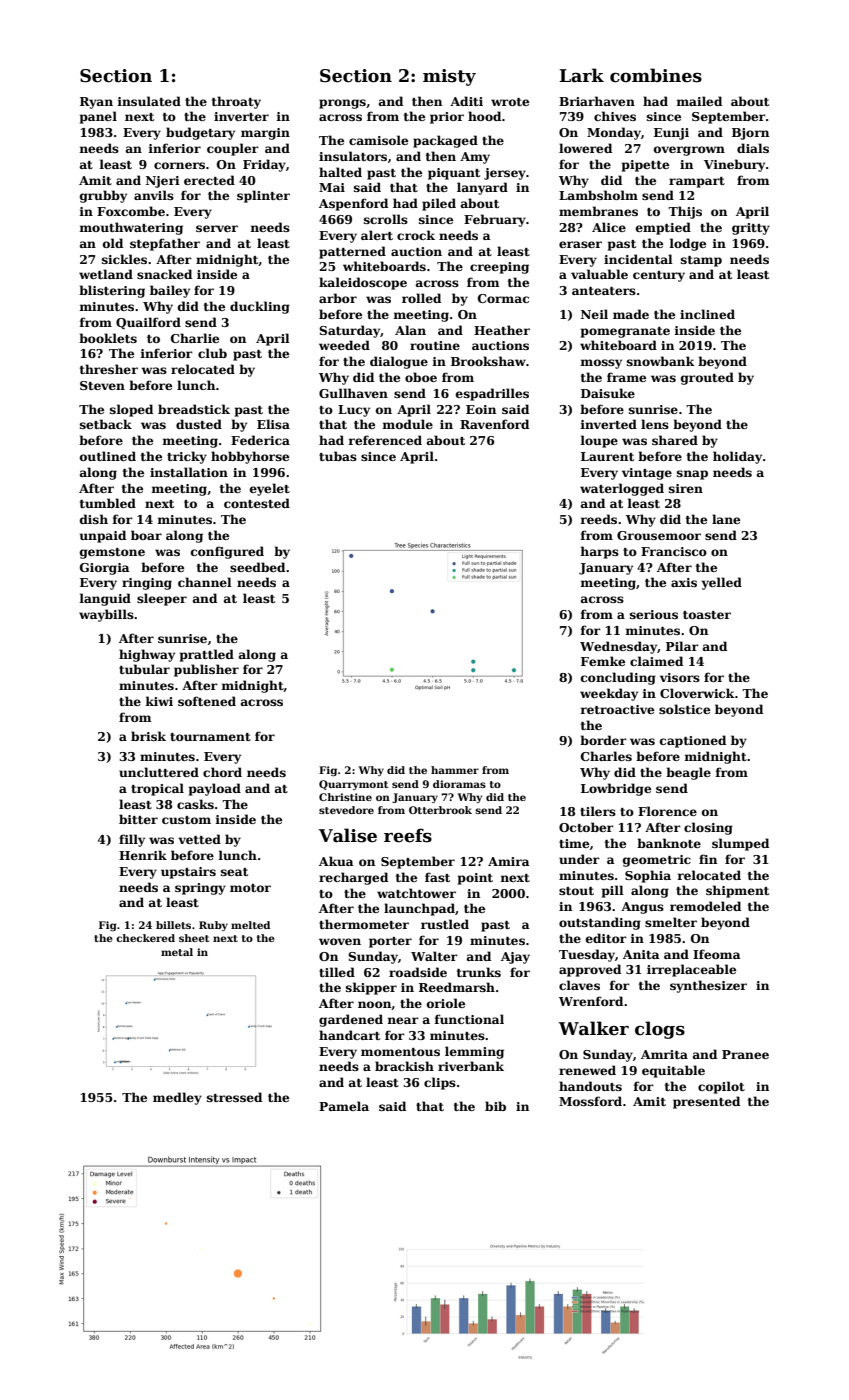  I want to click on claimed, so click(656, 661).
